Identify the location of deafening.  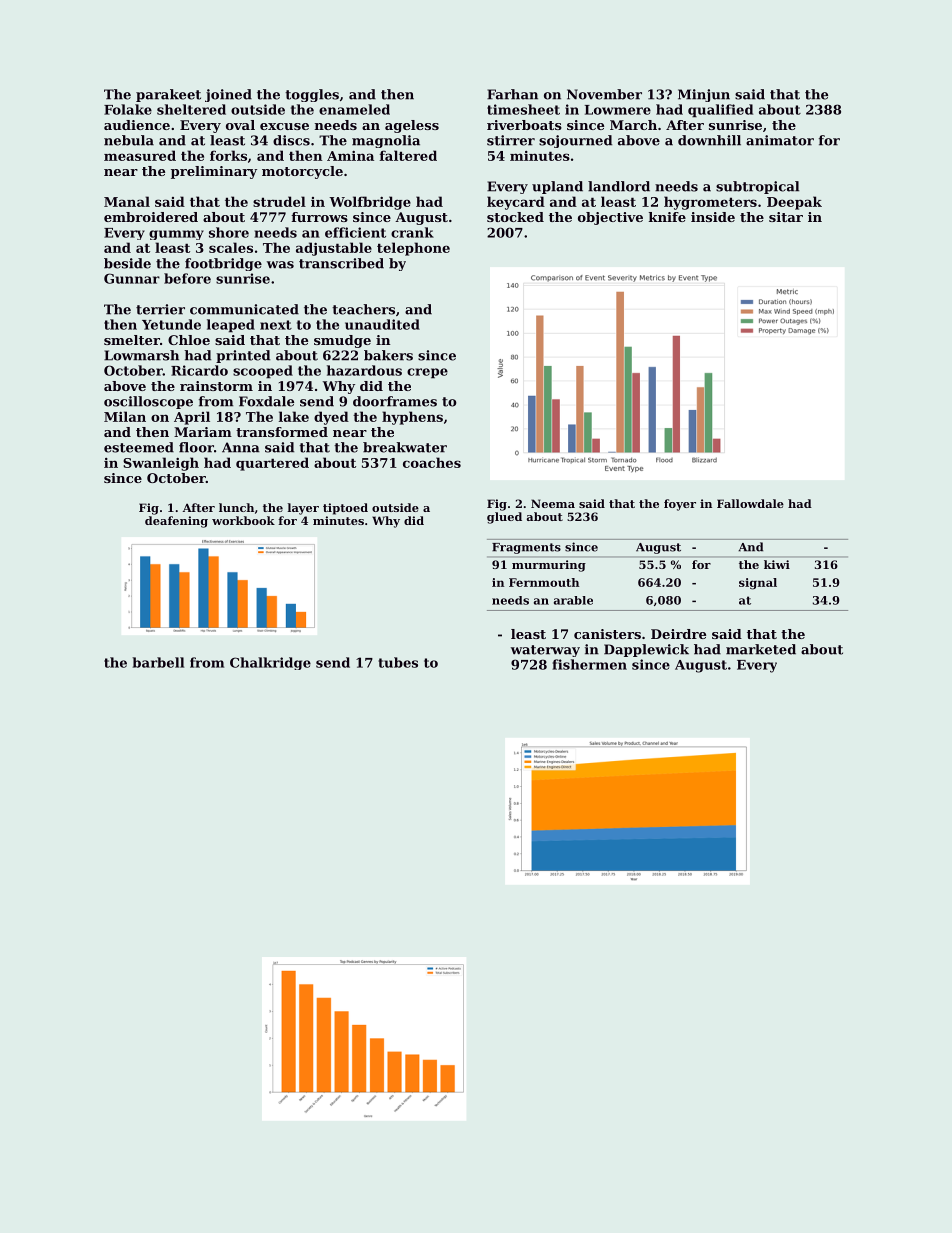
(176, 522).
